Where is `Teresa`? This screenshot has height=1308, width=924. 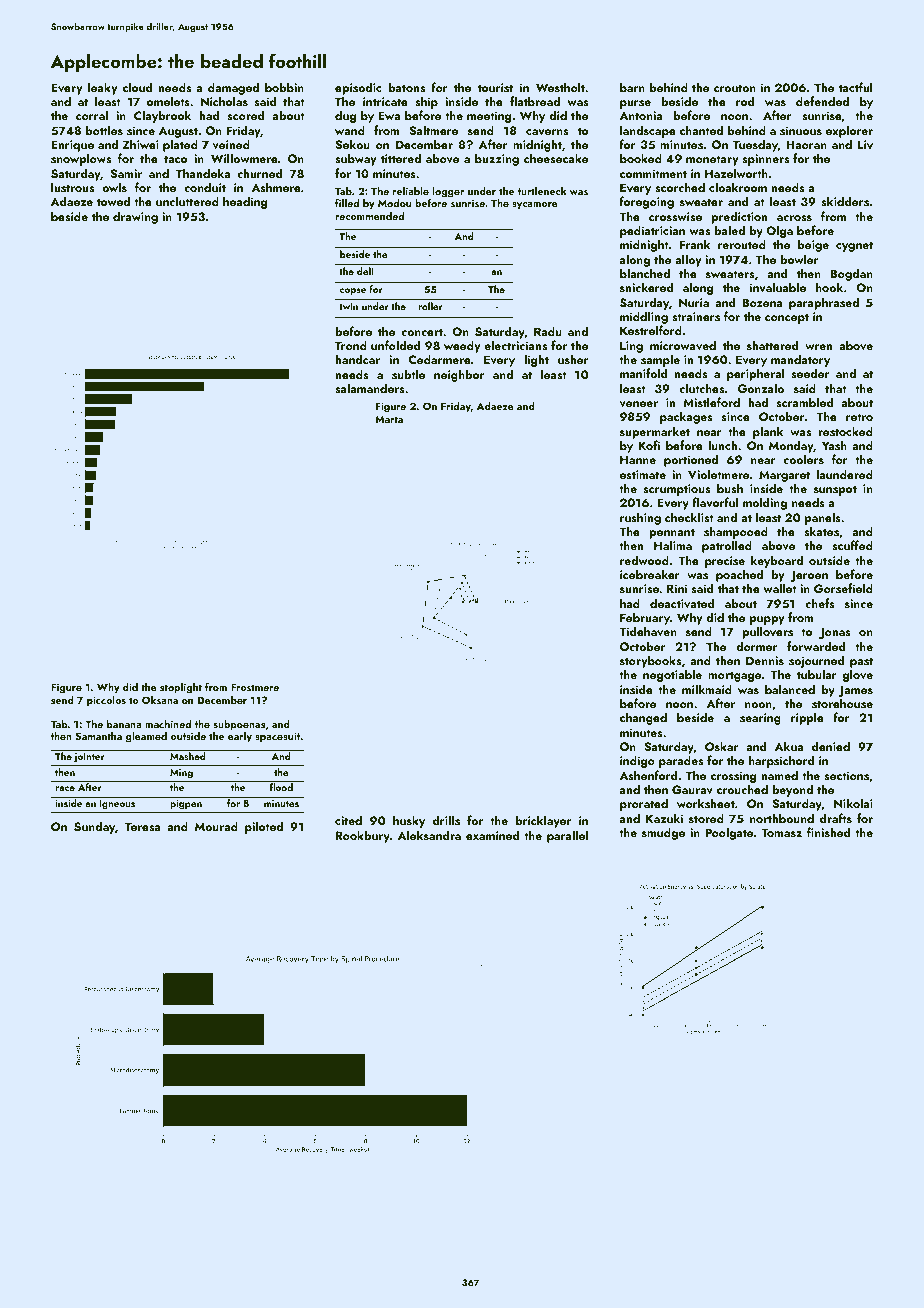
Teresa is located at coordinates (143, 826).
